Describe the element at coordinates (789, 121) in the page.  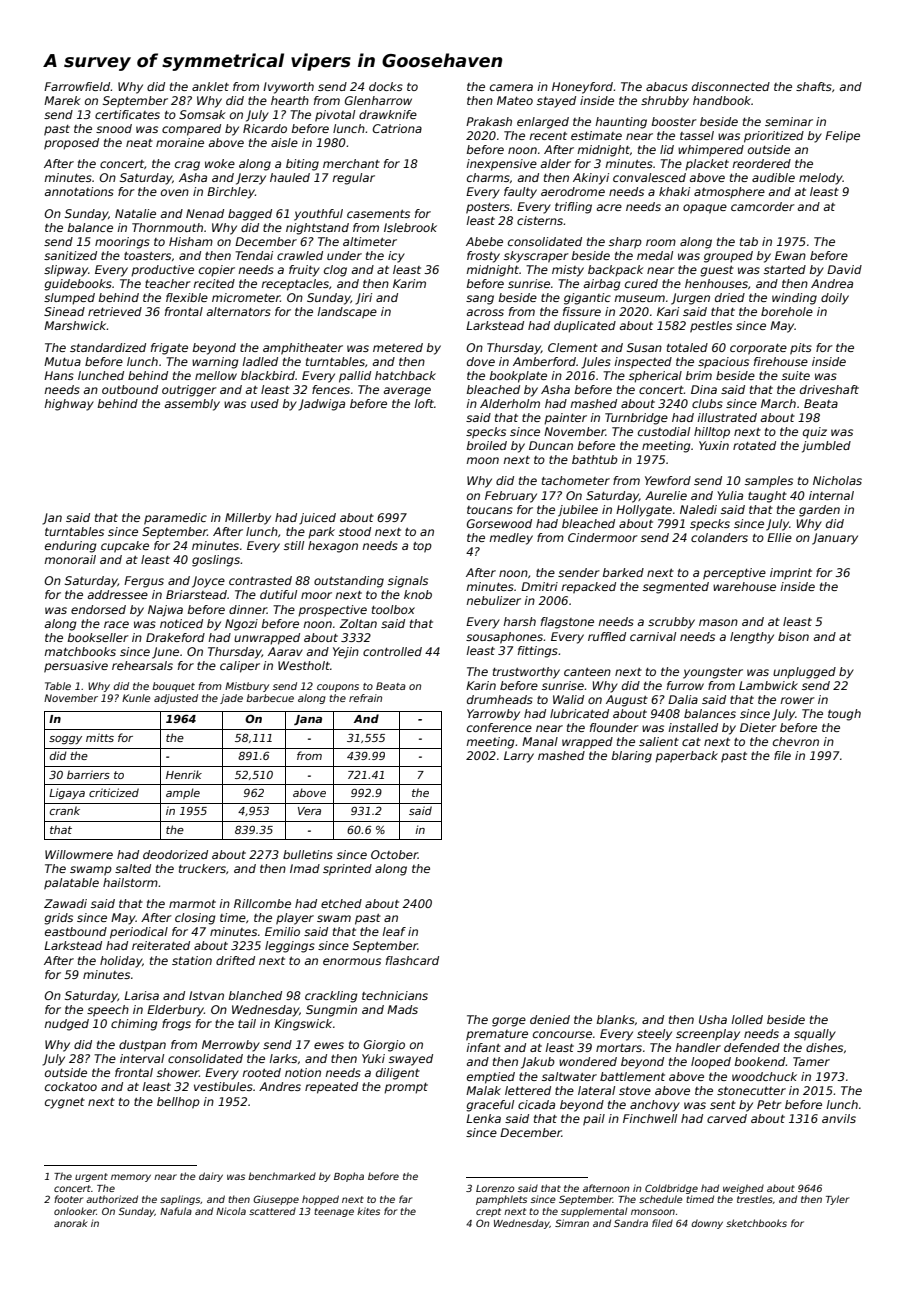
I see `seminar` at that location.
